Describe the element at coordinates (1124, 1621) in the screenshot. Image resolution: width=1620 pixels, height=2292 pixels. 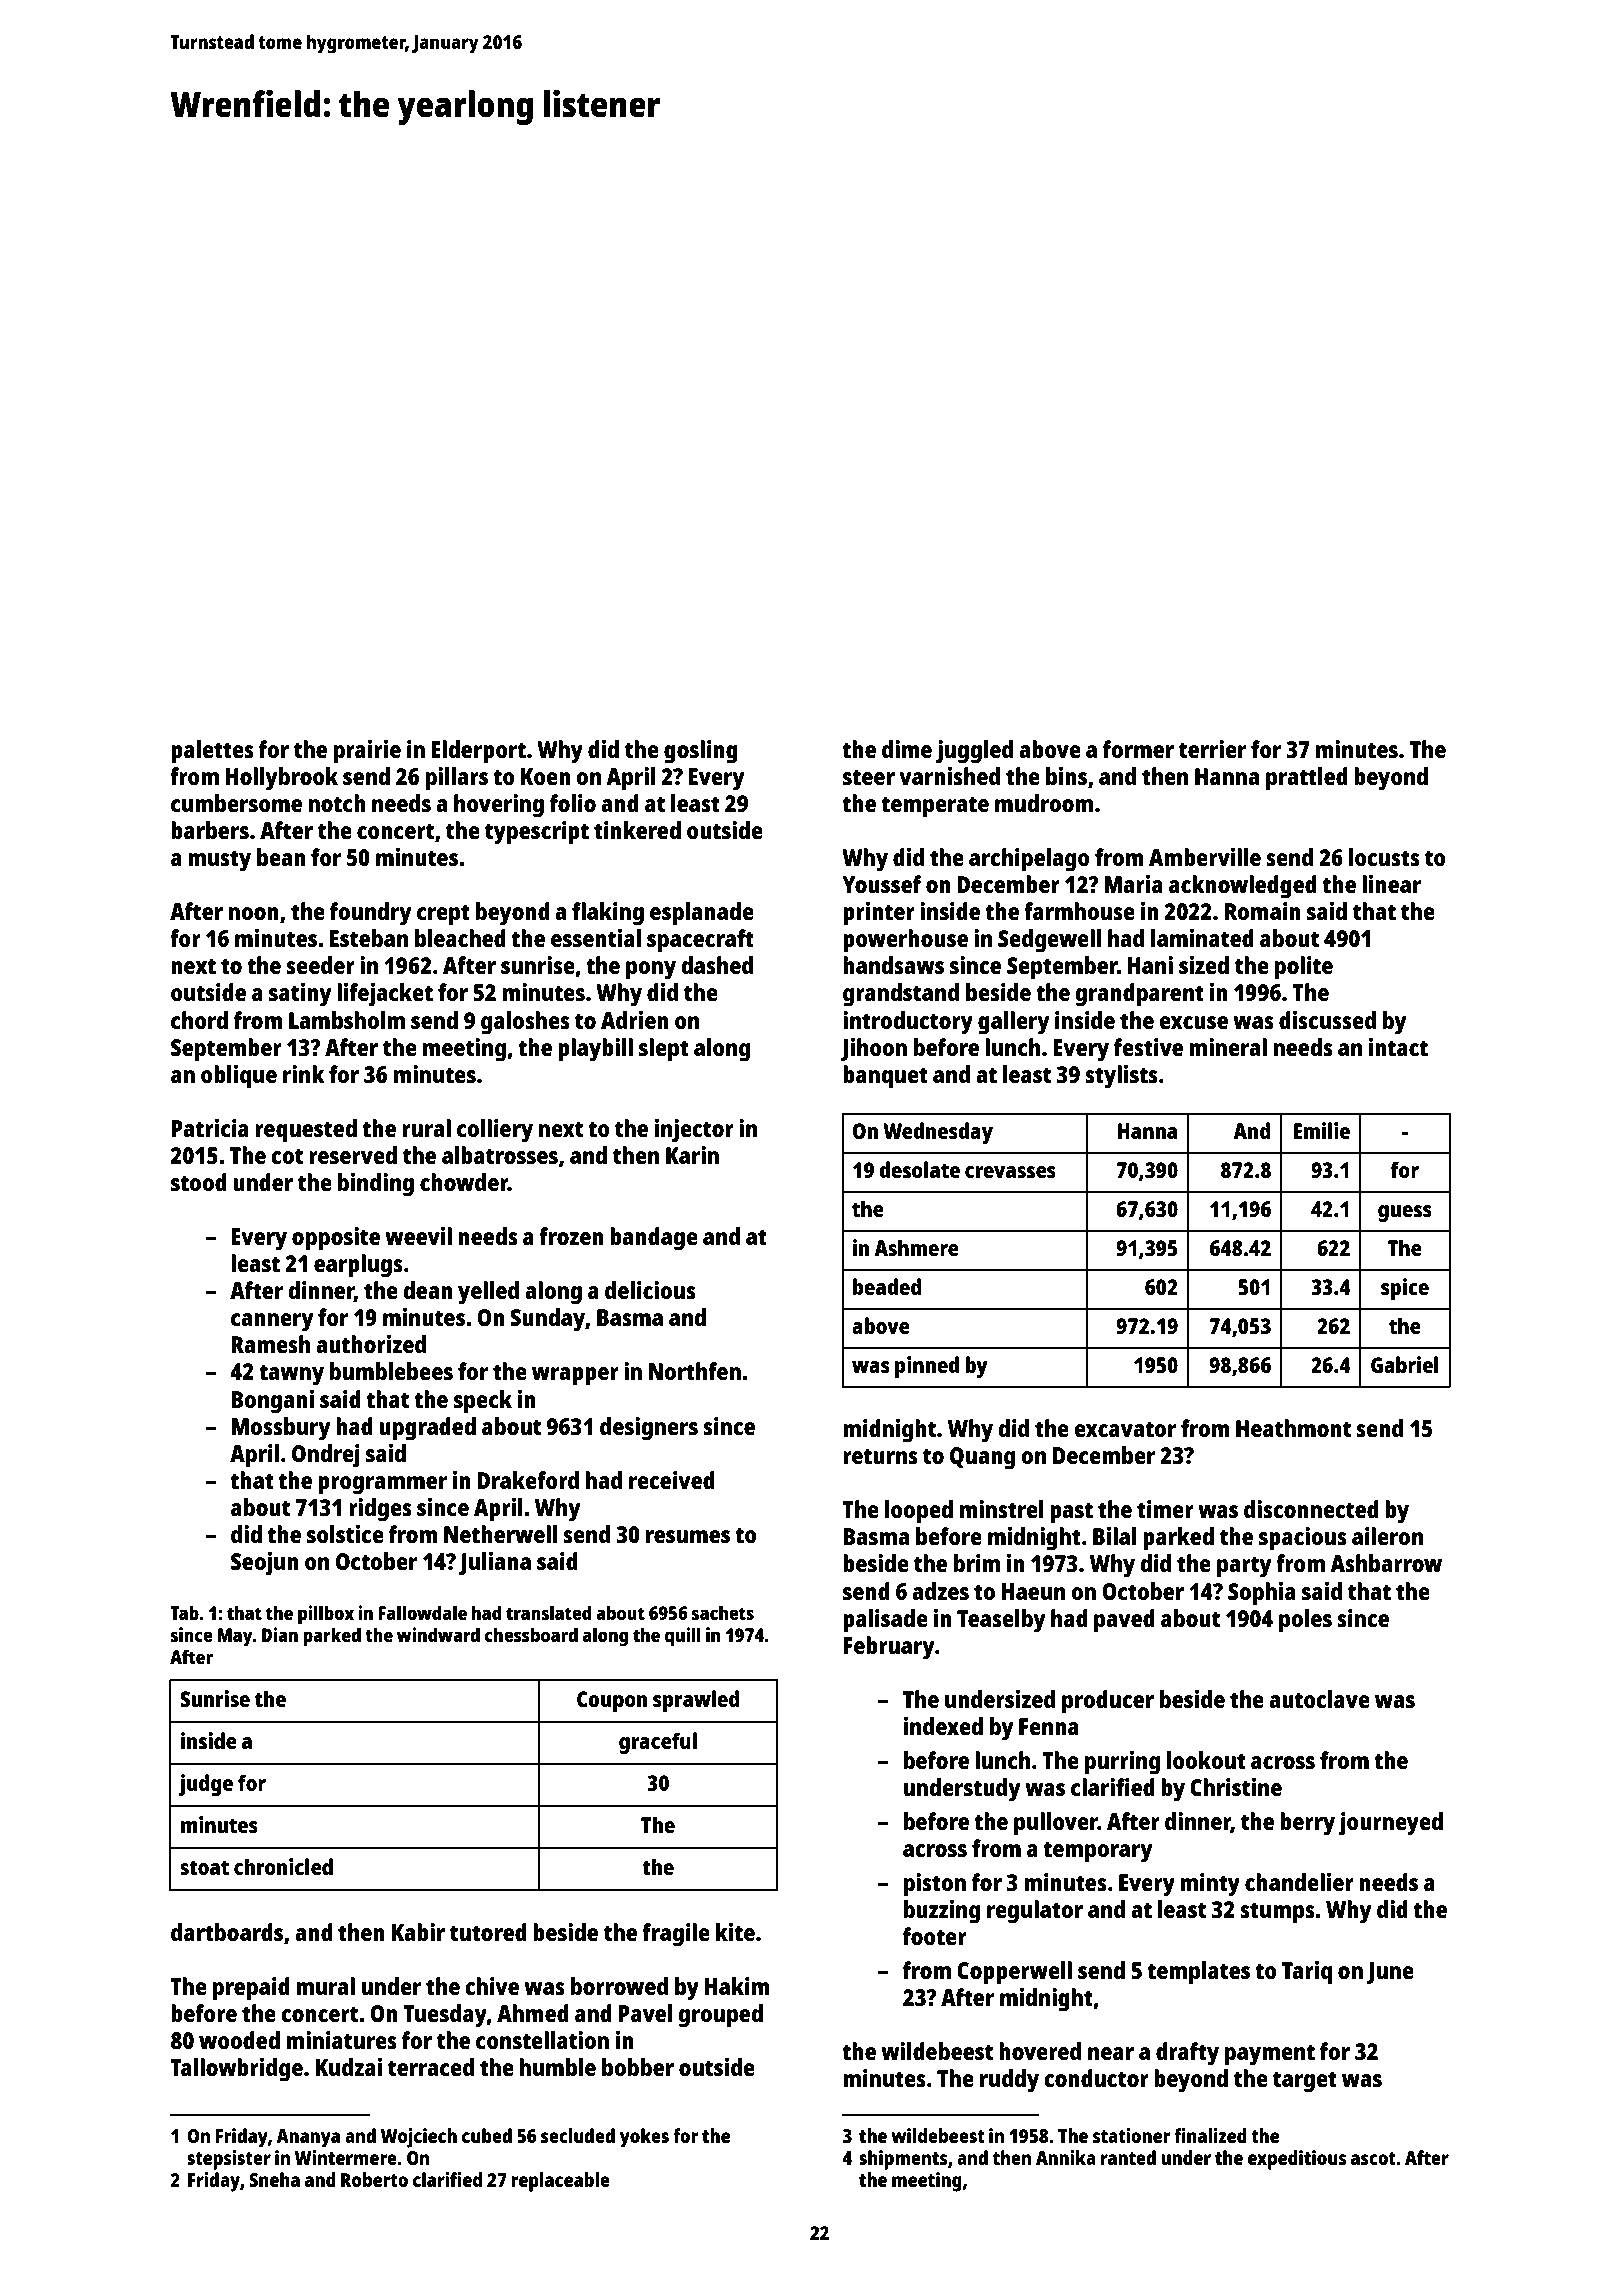
I see `paved` at that location.
